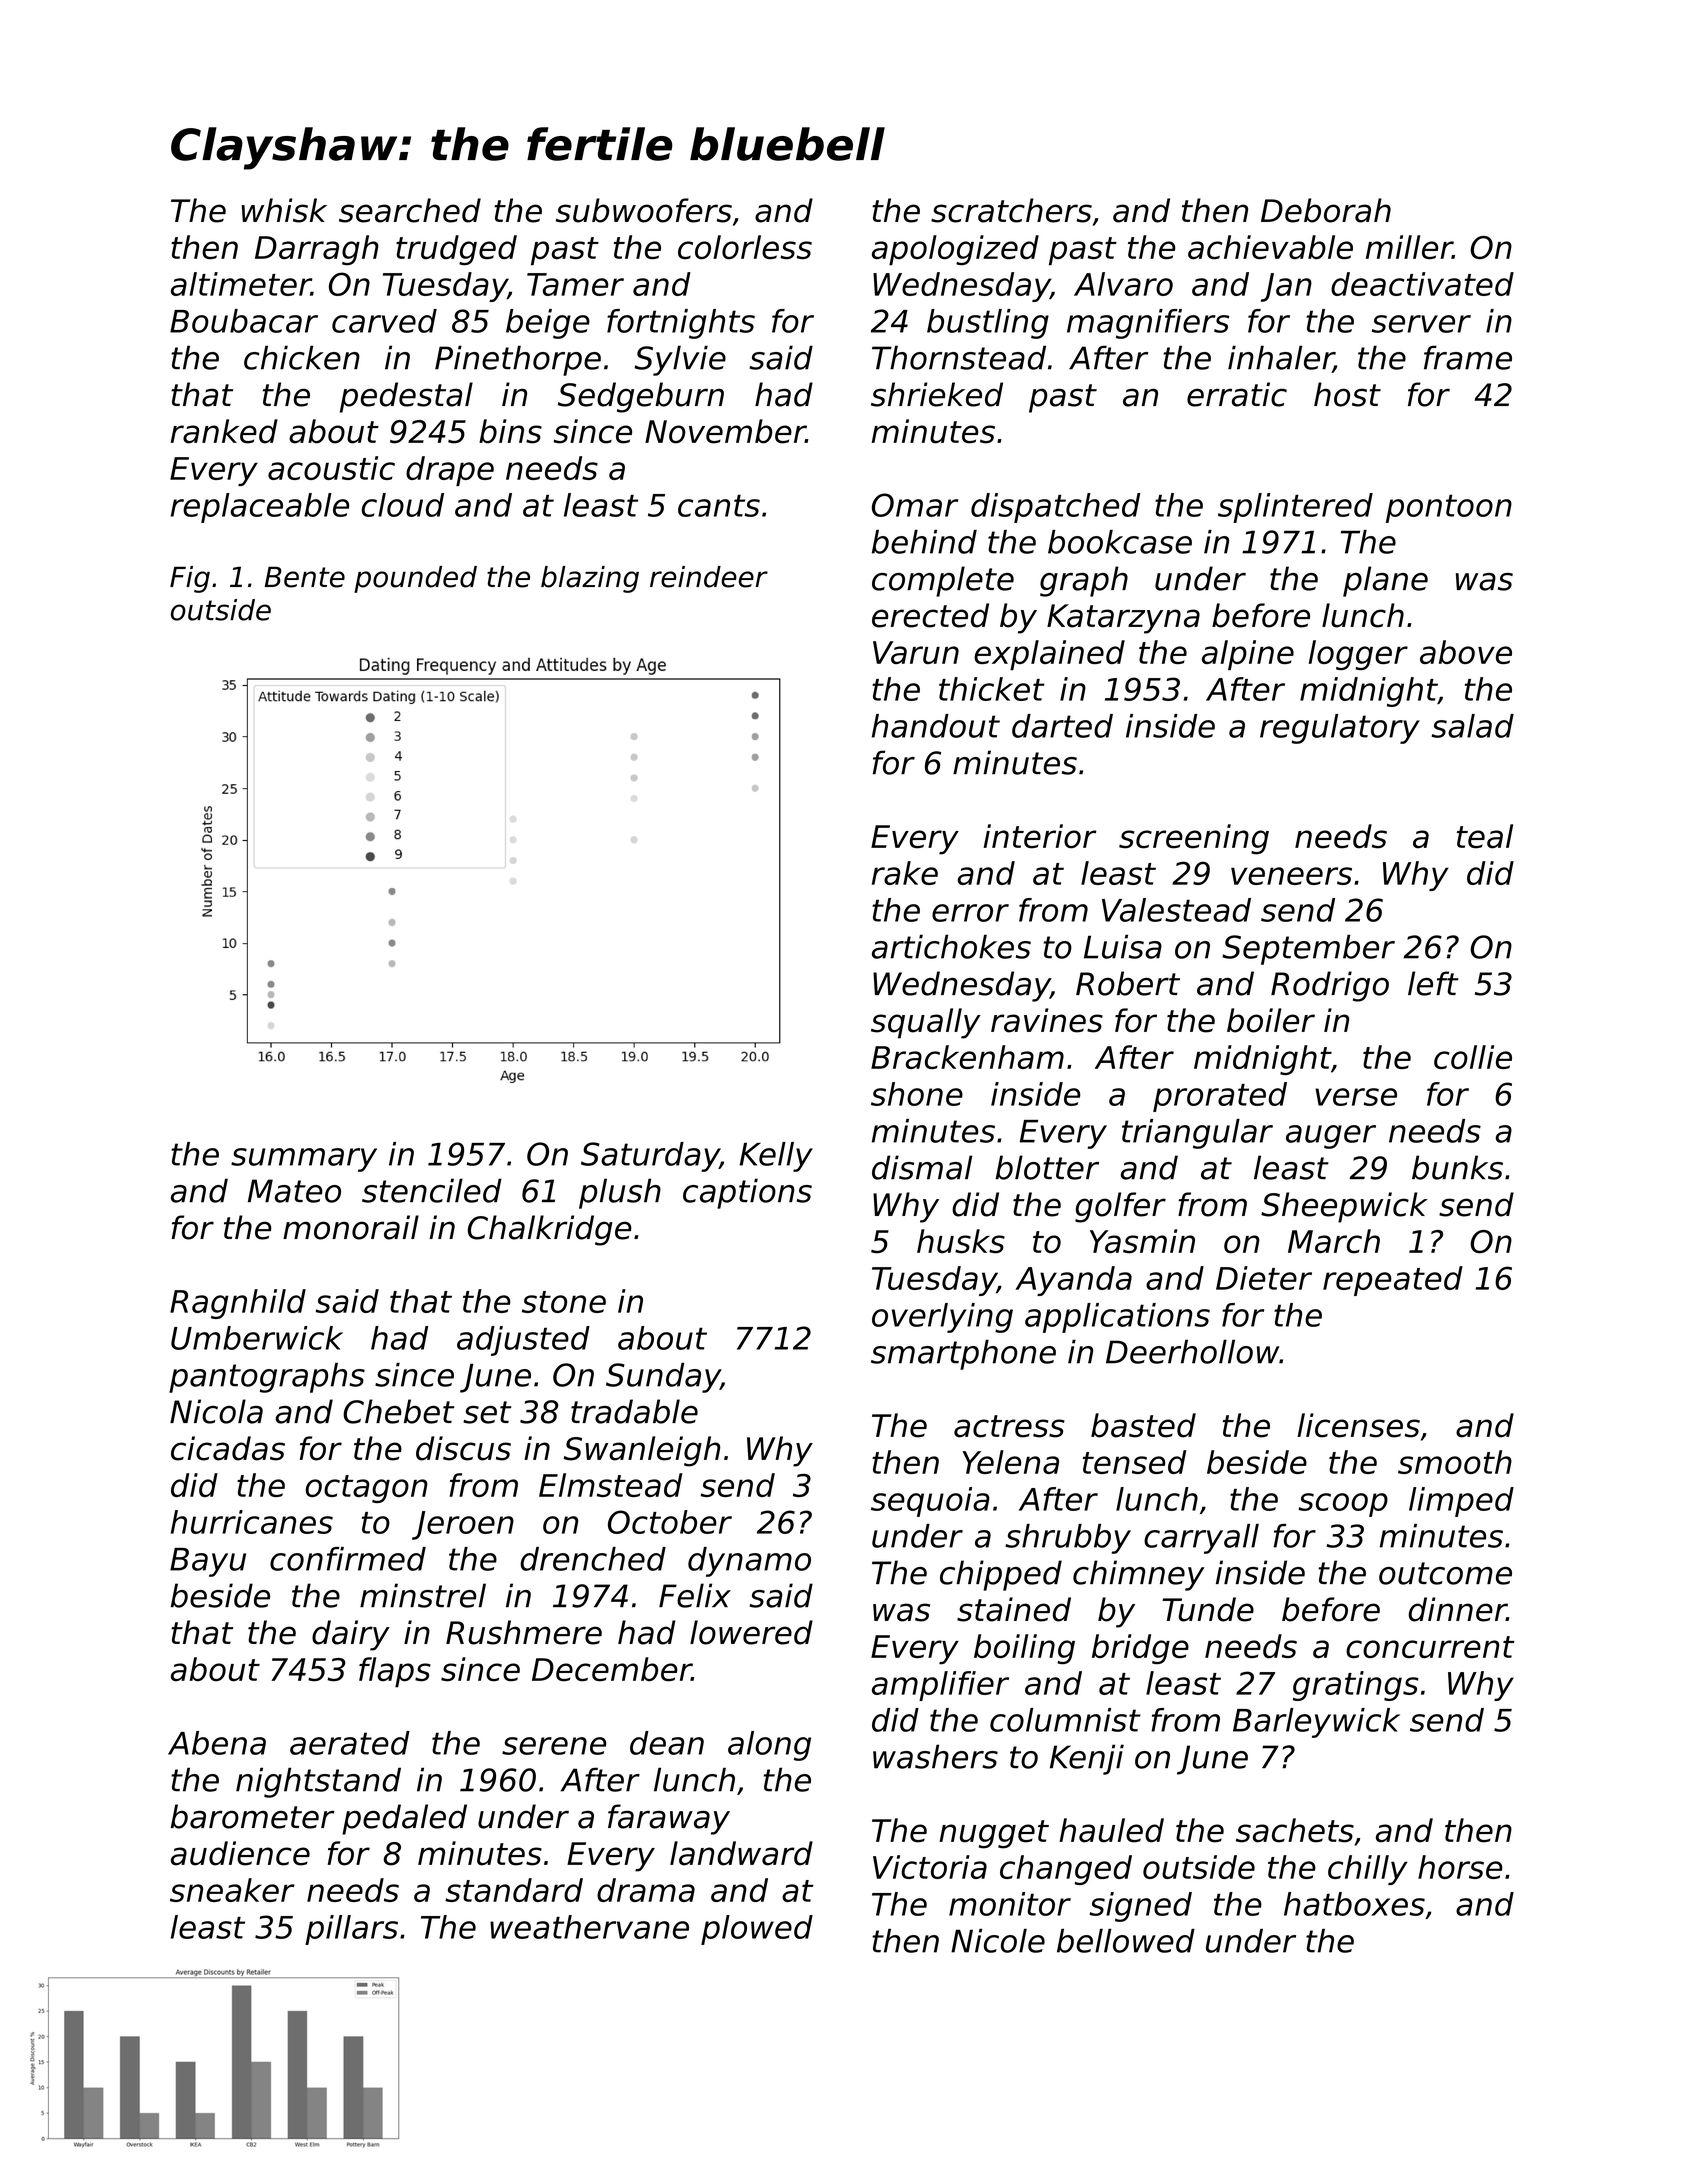 The image size is (1683, 2178). What do you see at coordinates (415, 579) in the document?
I see `pounded` at bounding box center [415, 579].
